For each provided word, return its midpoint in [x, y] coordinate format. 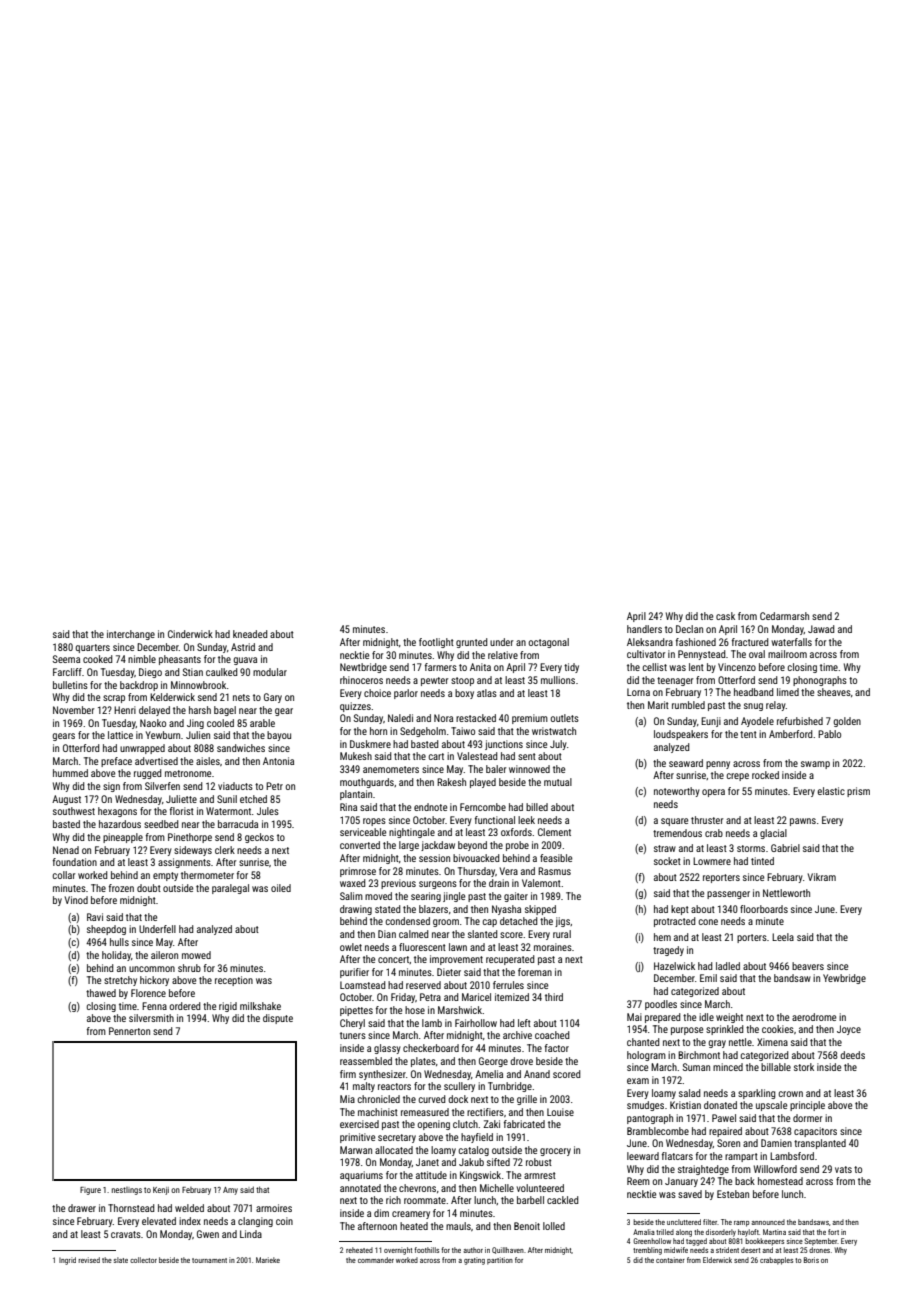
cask [725, 616]
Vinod [76, 900]
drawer [82, 1208]
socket [667, 861]
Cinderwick [190, 634]
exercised [359, 1124]
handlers [644, 629]
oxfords [516, 832]
